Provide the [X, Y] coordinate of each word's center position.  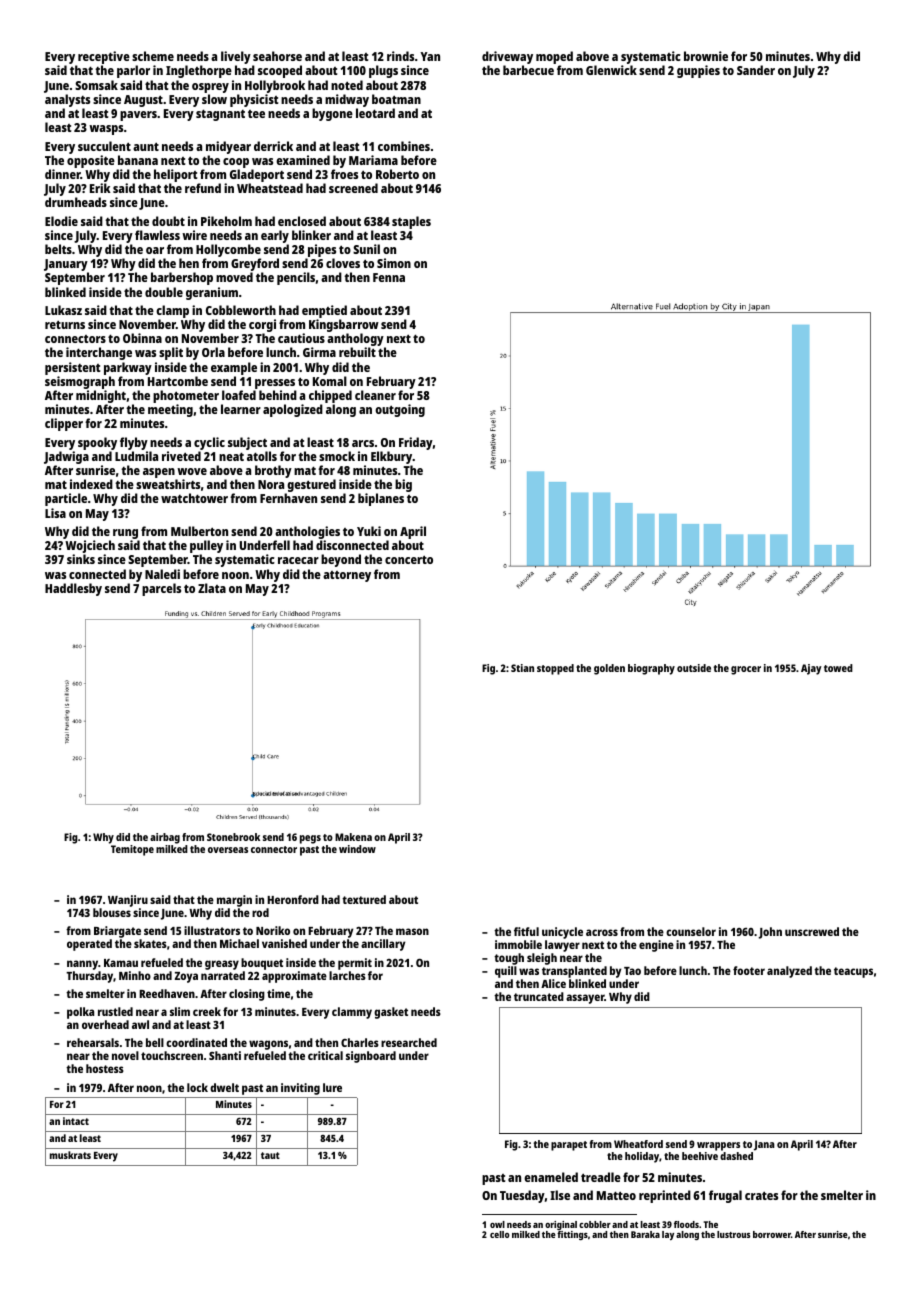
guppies [698, 71]
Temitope [132, 850]
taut [270, 1155]
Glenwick [611, 70]
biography [651, 669]
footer [749, 970]
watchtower [194, 498]
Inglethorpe [199, 71]
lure [332, 1087]
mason [412, 931]
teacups [853, 972]
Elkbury [392, 457]
